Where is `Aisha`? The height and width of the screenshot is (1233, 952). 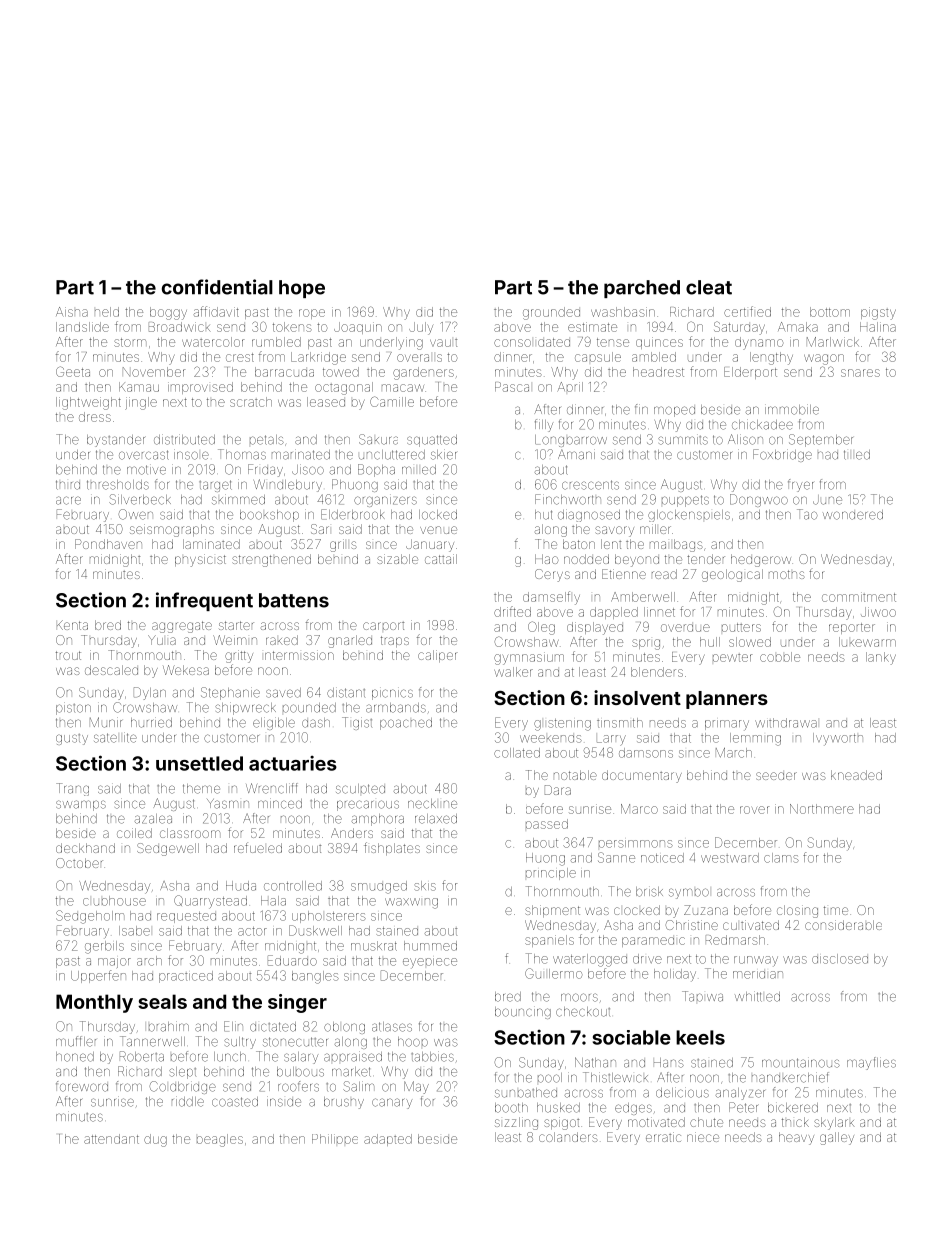 Aisha is located at coordinates (72, 312).
